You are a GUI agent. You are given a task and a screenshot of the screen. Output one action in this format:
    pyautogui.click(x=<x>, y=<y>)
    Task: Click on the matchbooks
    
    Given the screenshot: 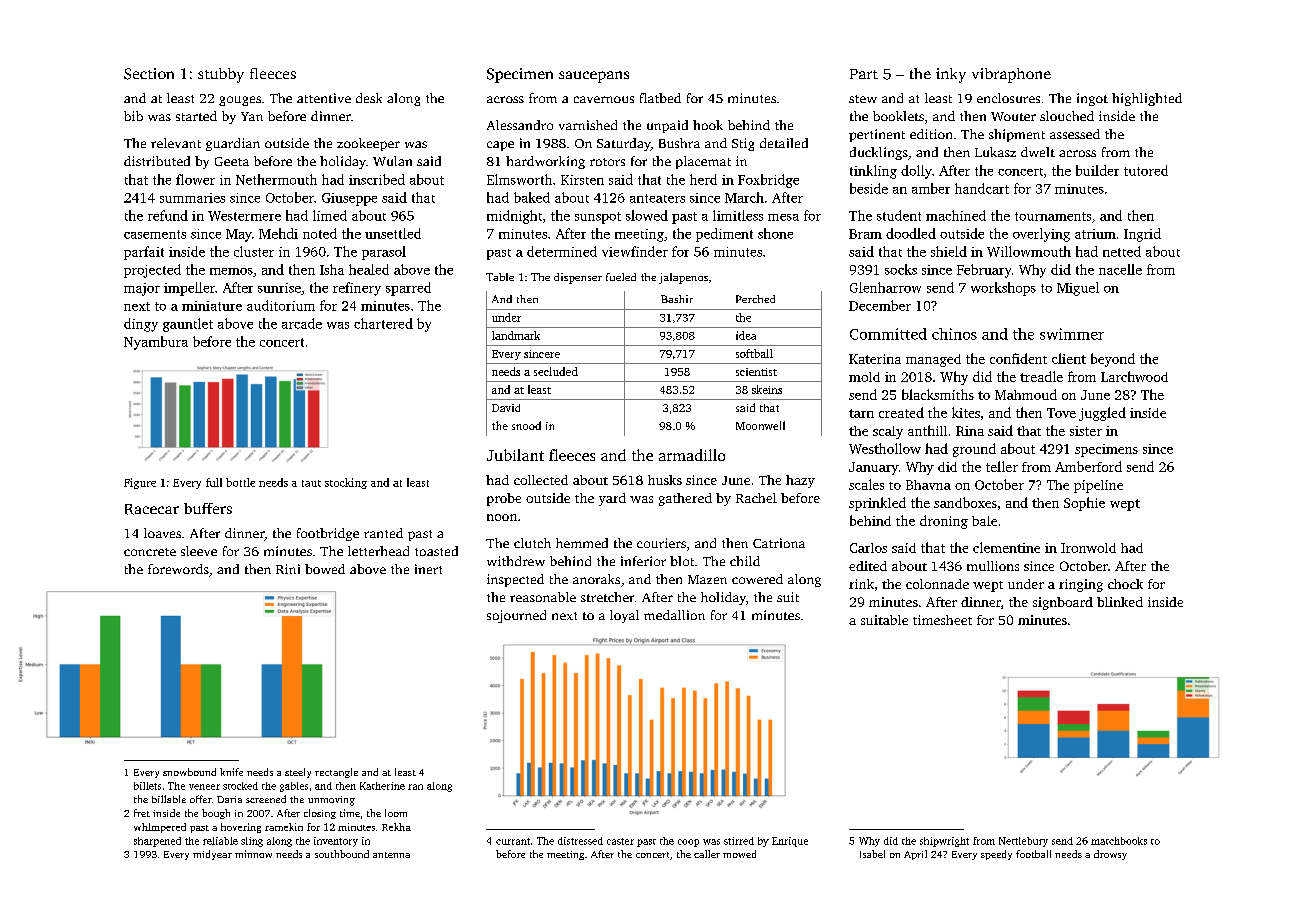 What is the action you would take?
    pyautogui.click(x=1119, y=841)
